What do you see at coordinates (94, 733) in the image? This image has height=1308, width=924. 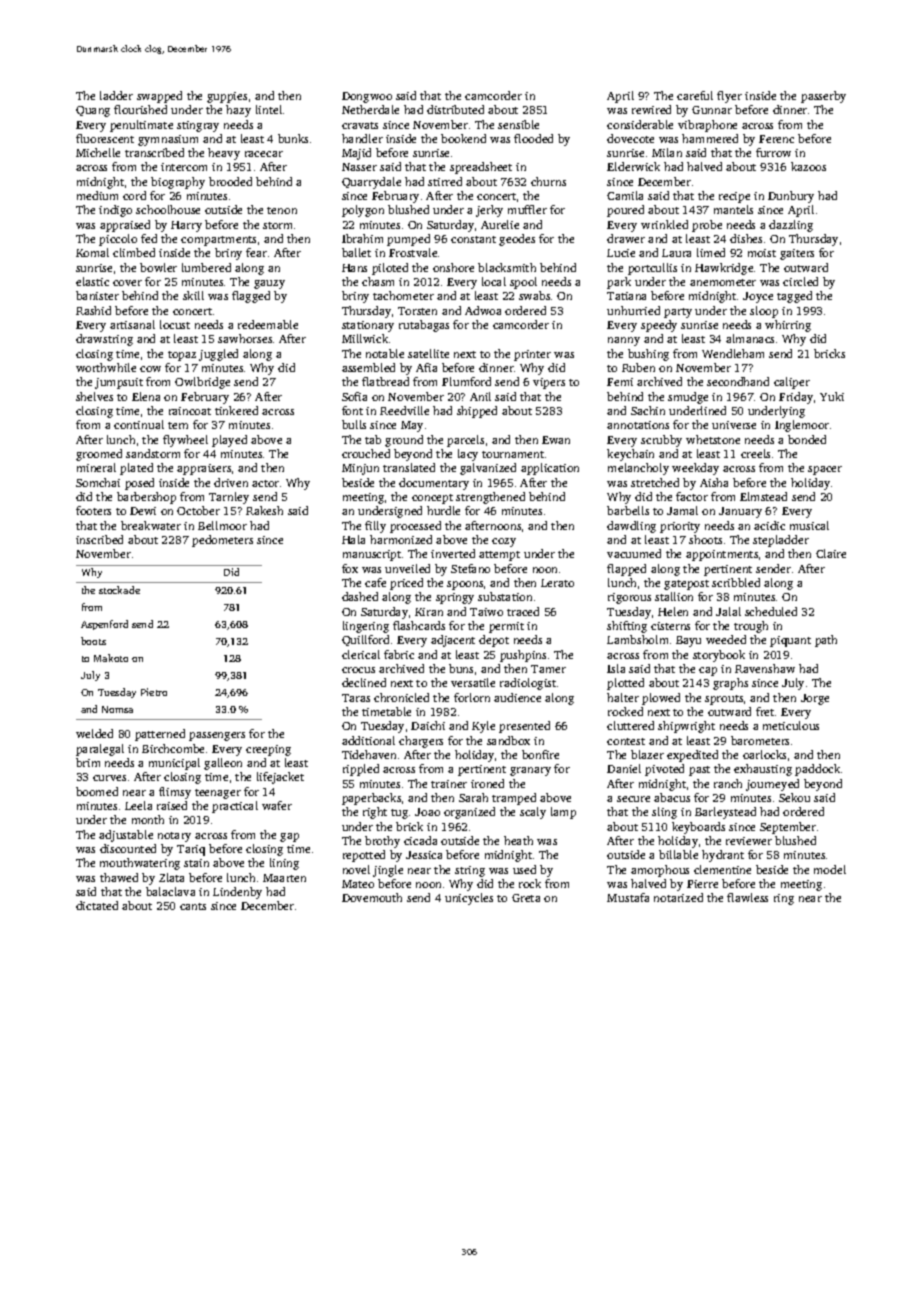 I see `welded` at bounding box center [94, 733].
